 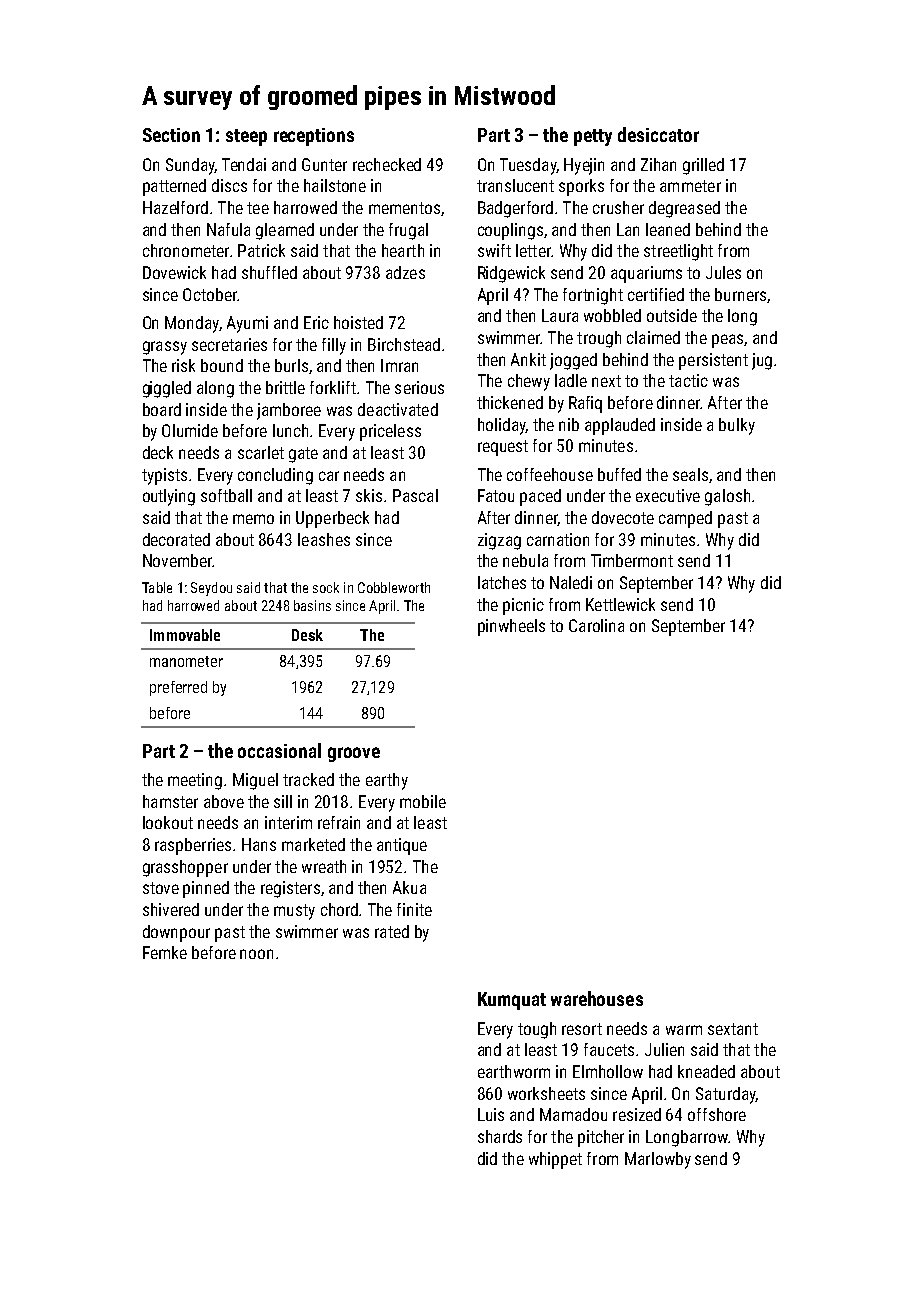 I want to click on Luis, so click(x=491, y=1114).
